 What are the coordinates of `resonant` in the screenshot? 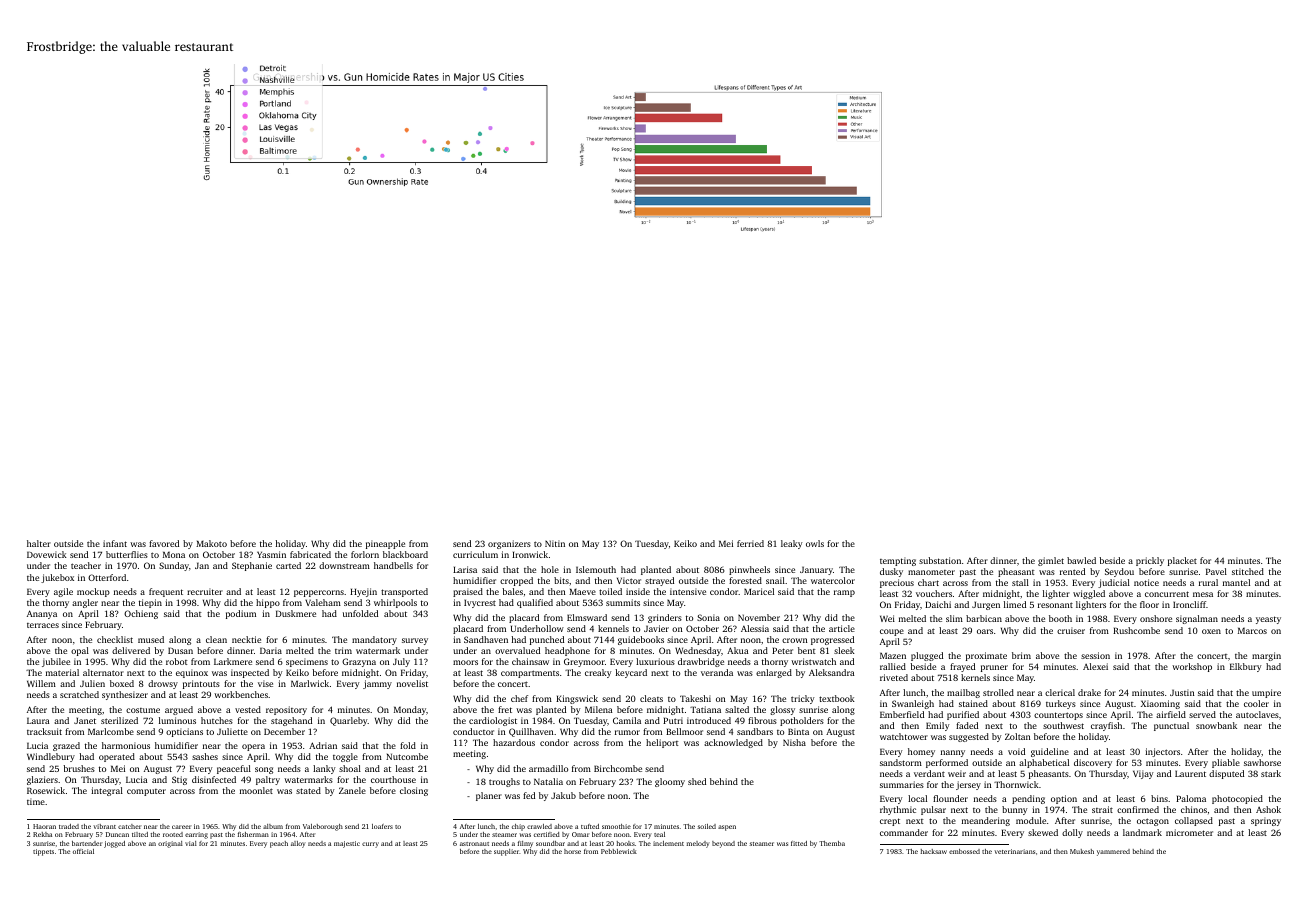 It's located at (1055, 605).
